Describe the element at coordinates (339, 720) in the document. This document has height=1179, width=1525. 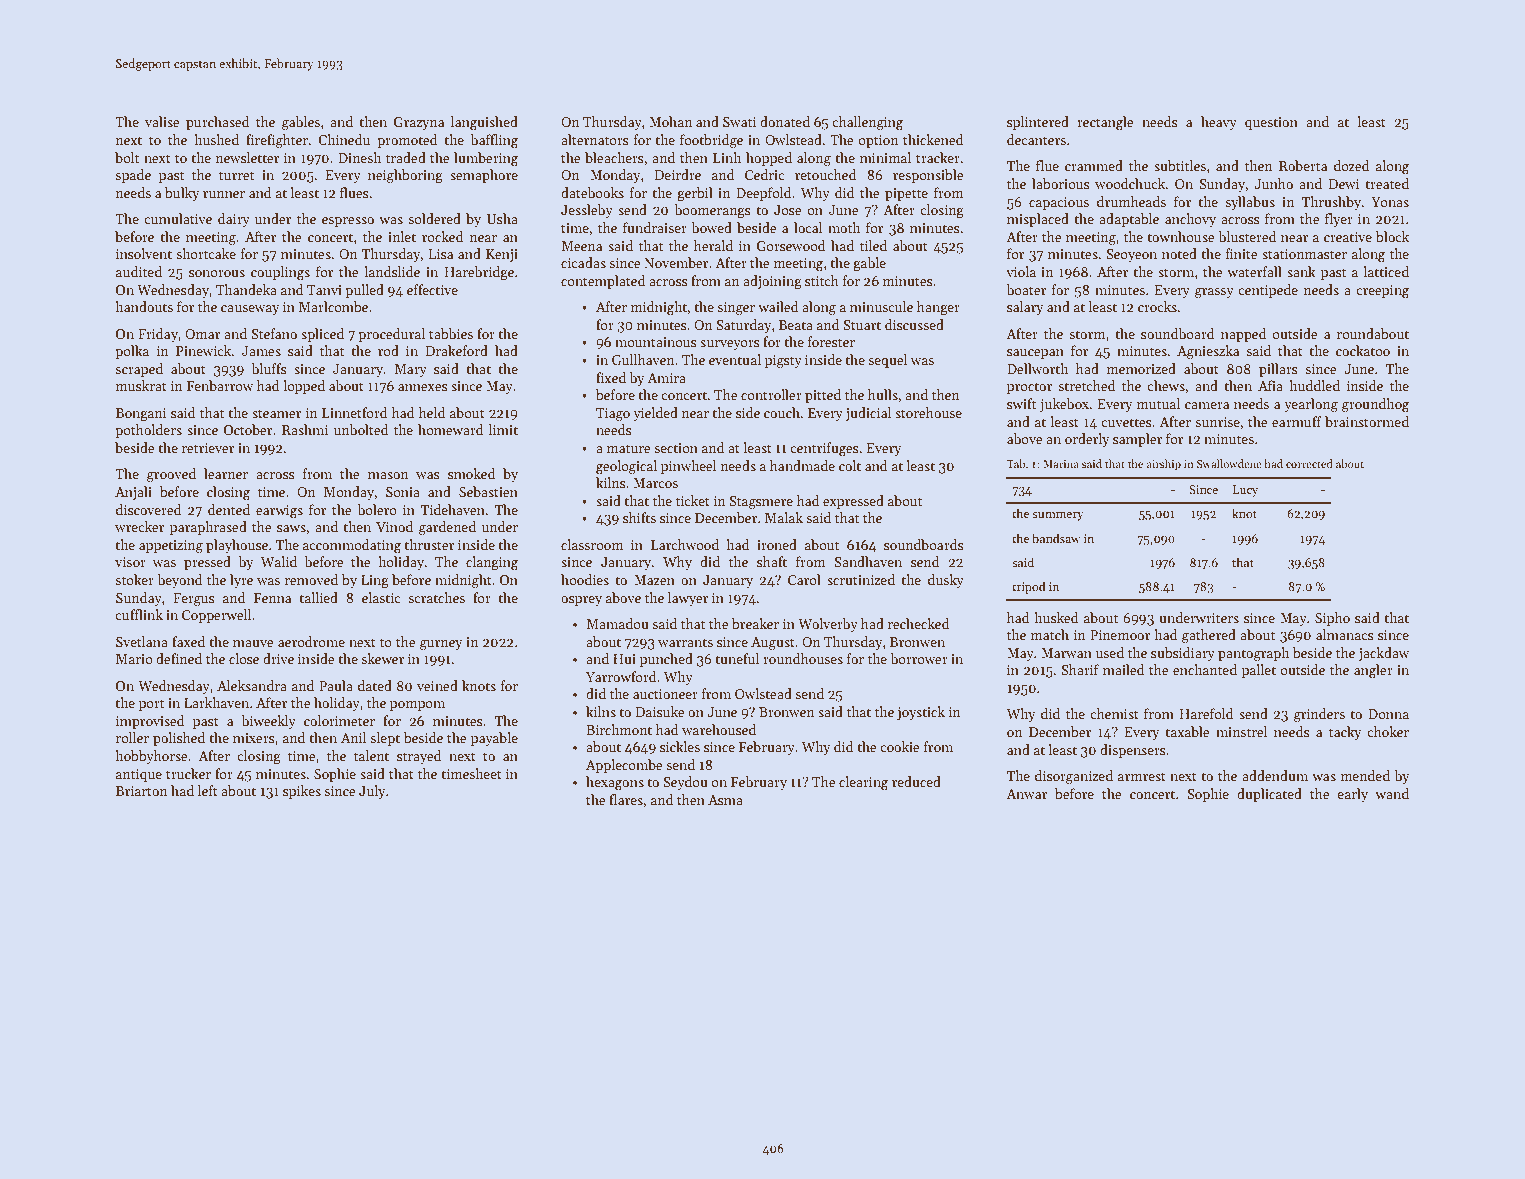
I see `colorimeter` at that location.
